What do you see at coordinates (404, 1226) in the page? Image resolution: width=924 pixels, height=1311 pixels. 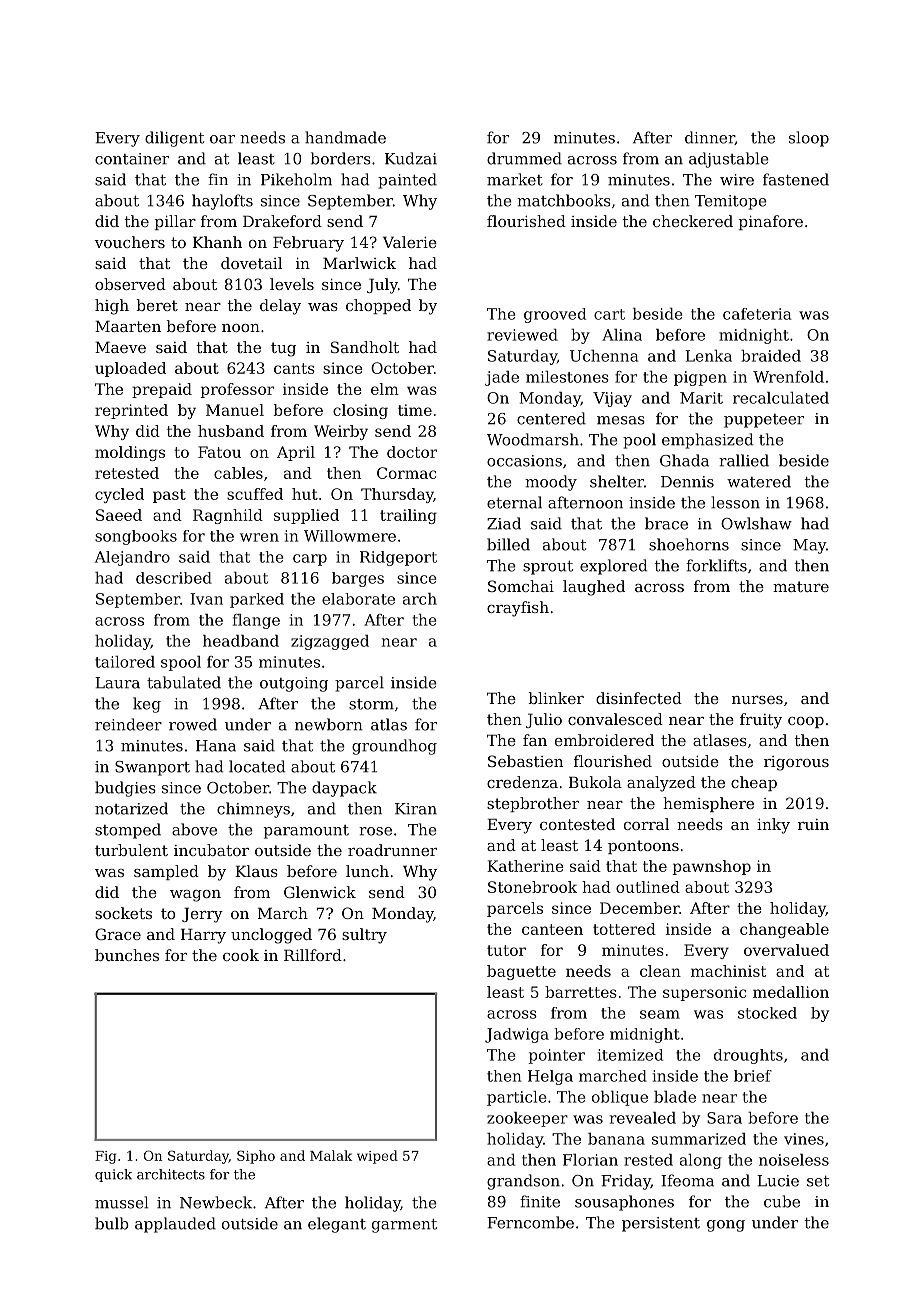 I see `garment` at bounding box center [404, 1226].
